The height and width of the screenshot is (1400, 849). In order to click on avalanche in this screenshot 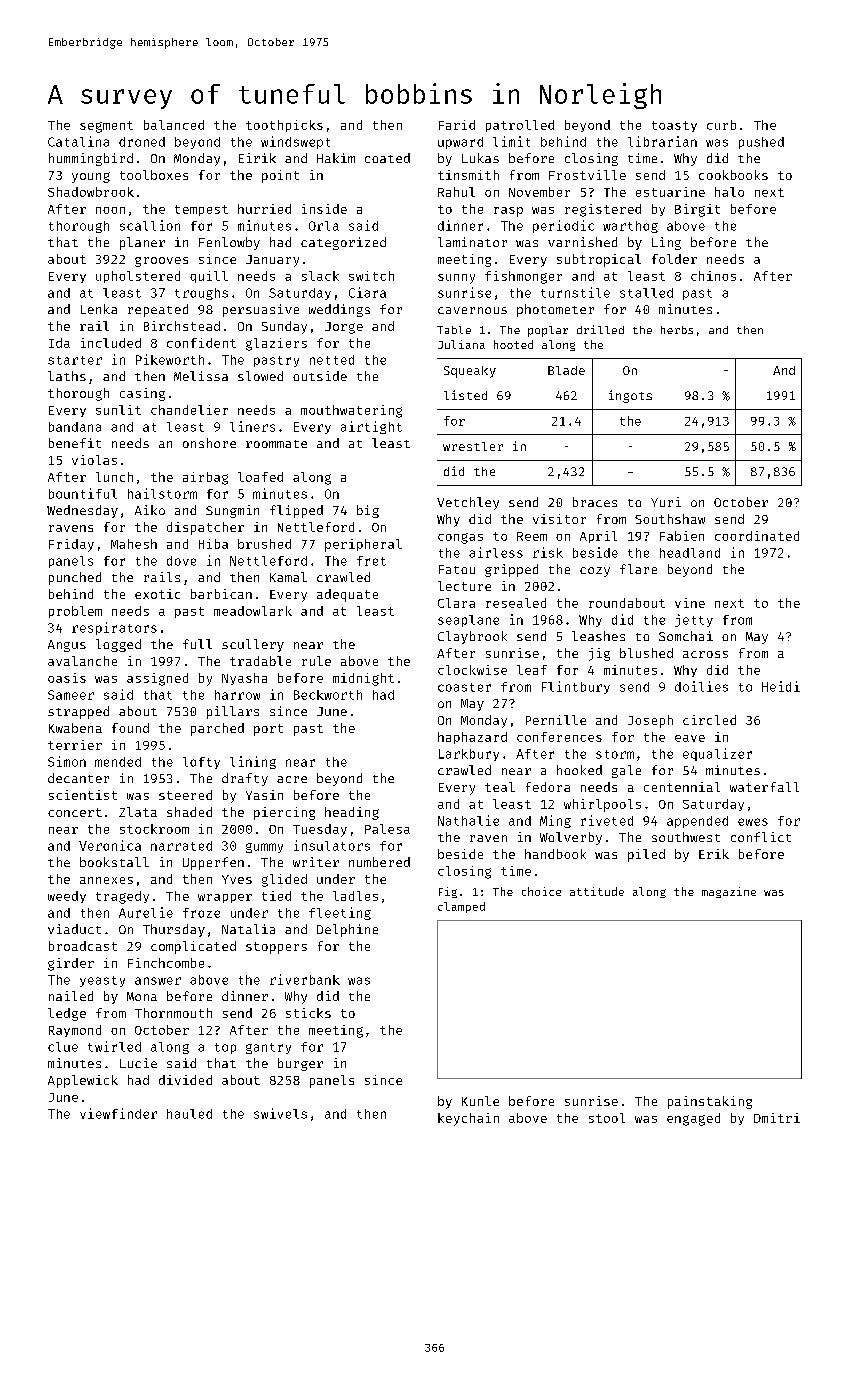, I will do `click(82, 661)`.
